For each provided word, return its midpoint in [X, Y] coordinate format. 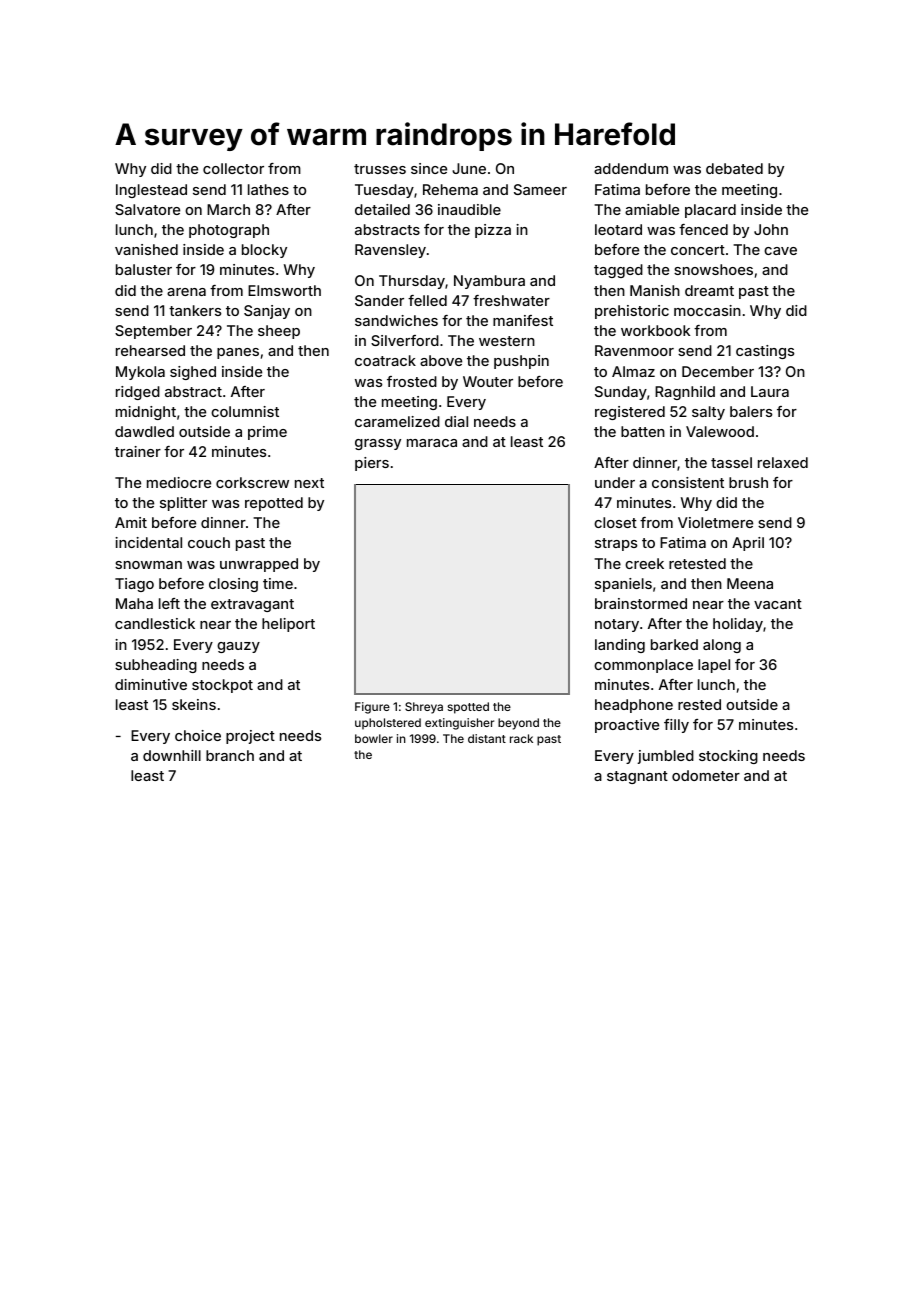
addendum [631, 168]
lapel [714, 666]
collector [233, 168]
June [469, 168]
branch [230, 755]
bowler [374, 738]
